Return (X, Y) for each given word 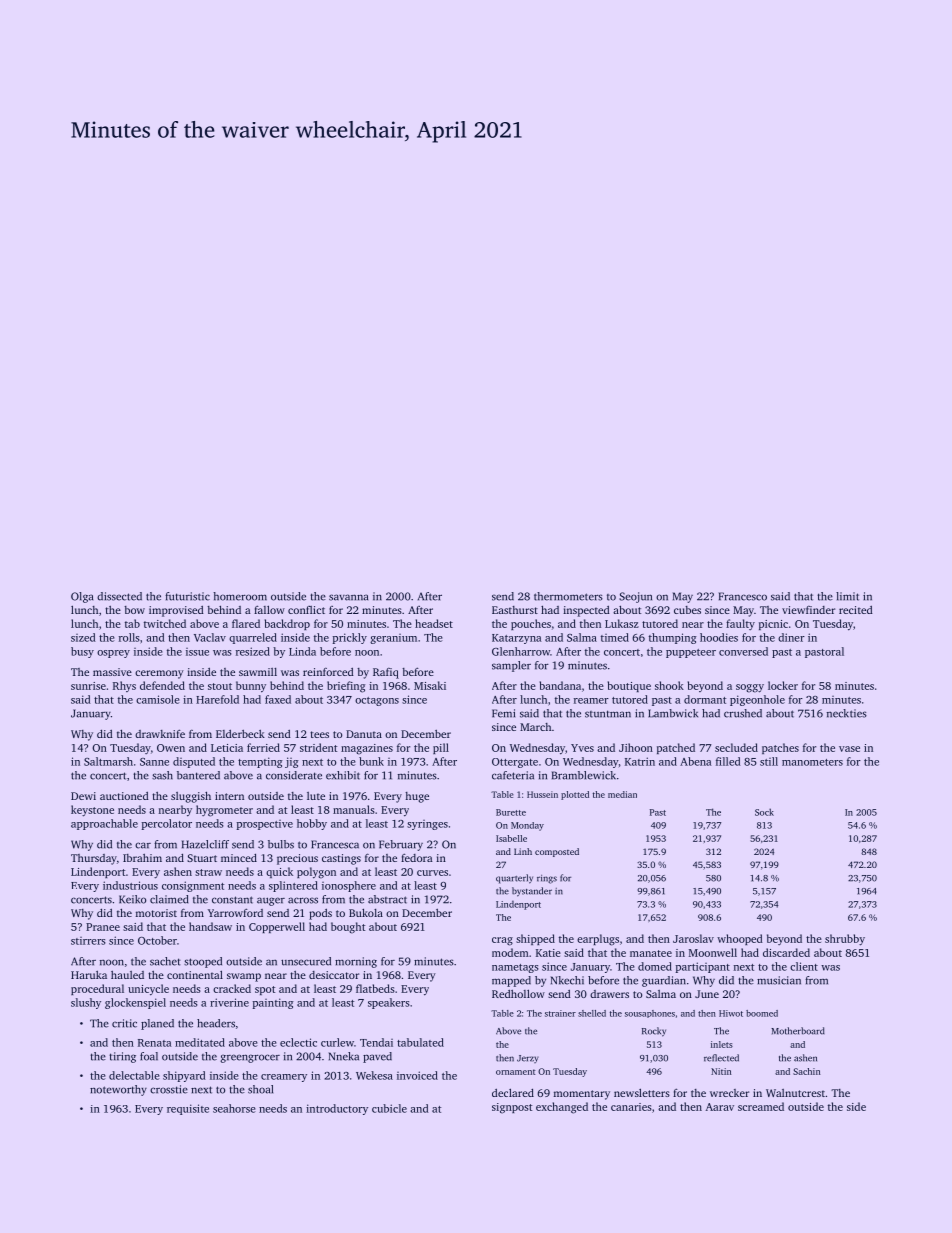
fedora (417, 857)
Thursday (94, 859)
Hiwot (731, 1013)
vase (849, 749)
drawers (609, 994)
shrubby (845, 940)
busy (82, 652)
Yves (582, 748)
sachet (165, 961)
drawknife (160, 733)
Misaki (430, 685)
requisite (188, 1109)
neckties (847, 713)
